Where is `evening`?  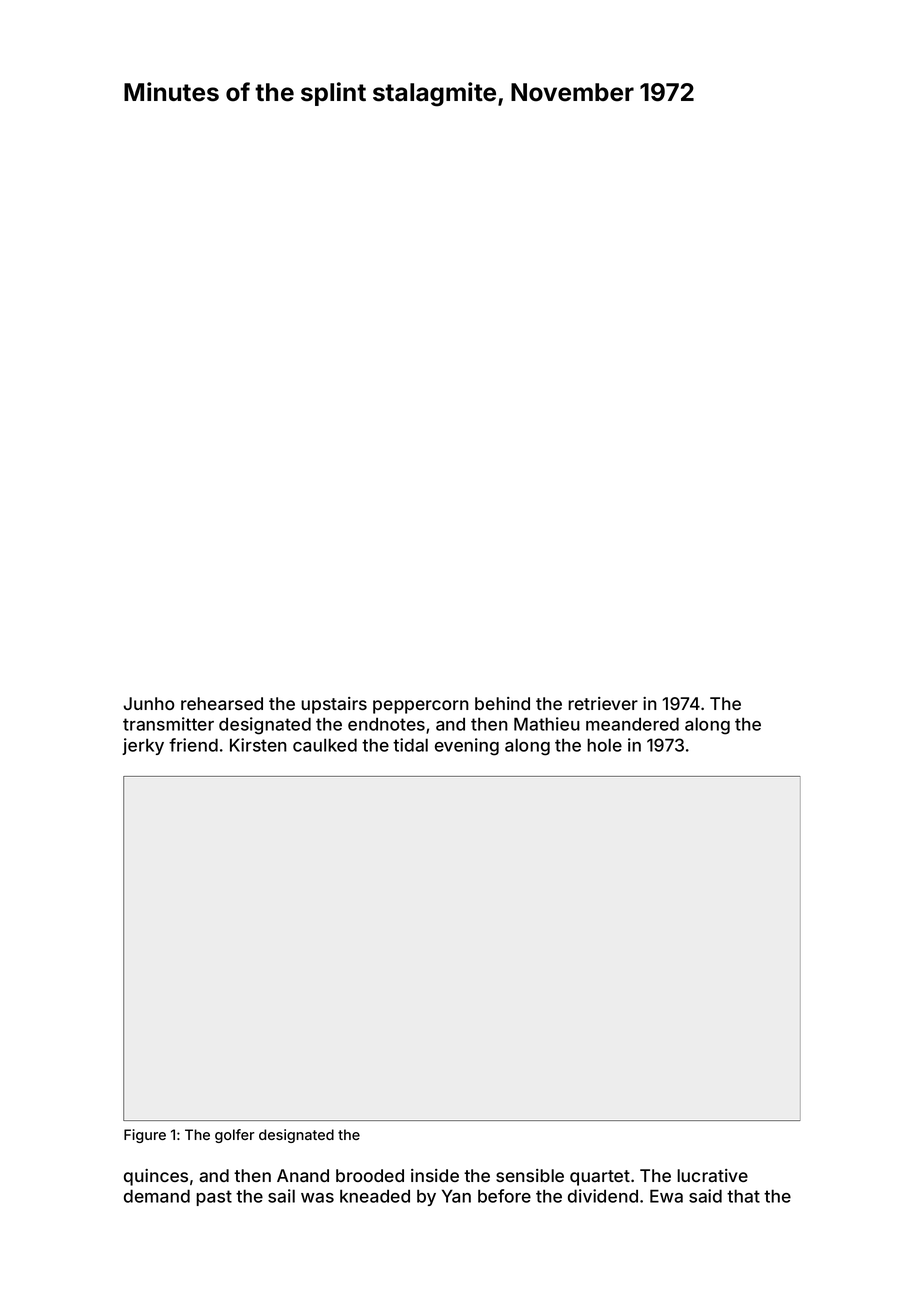
evening is located at coordinates (467, 747).
